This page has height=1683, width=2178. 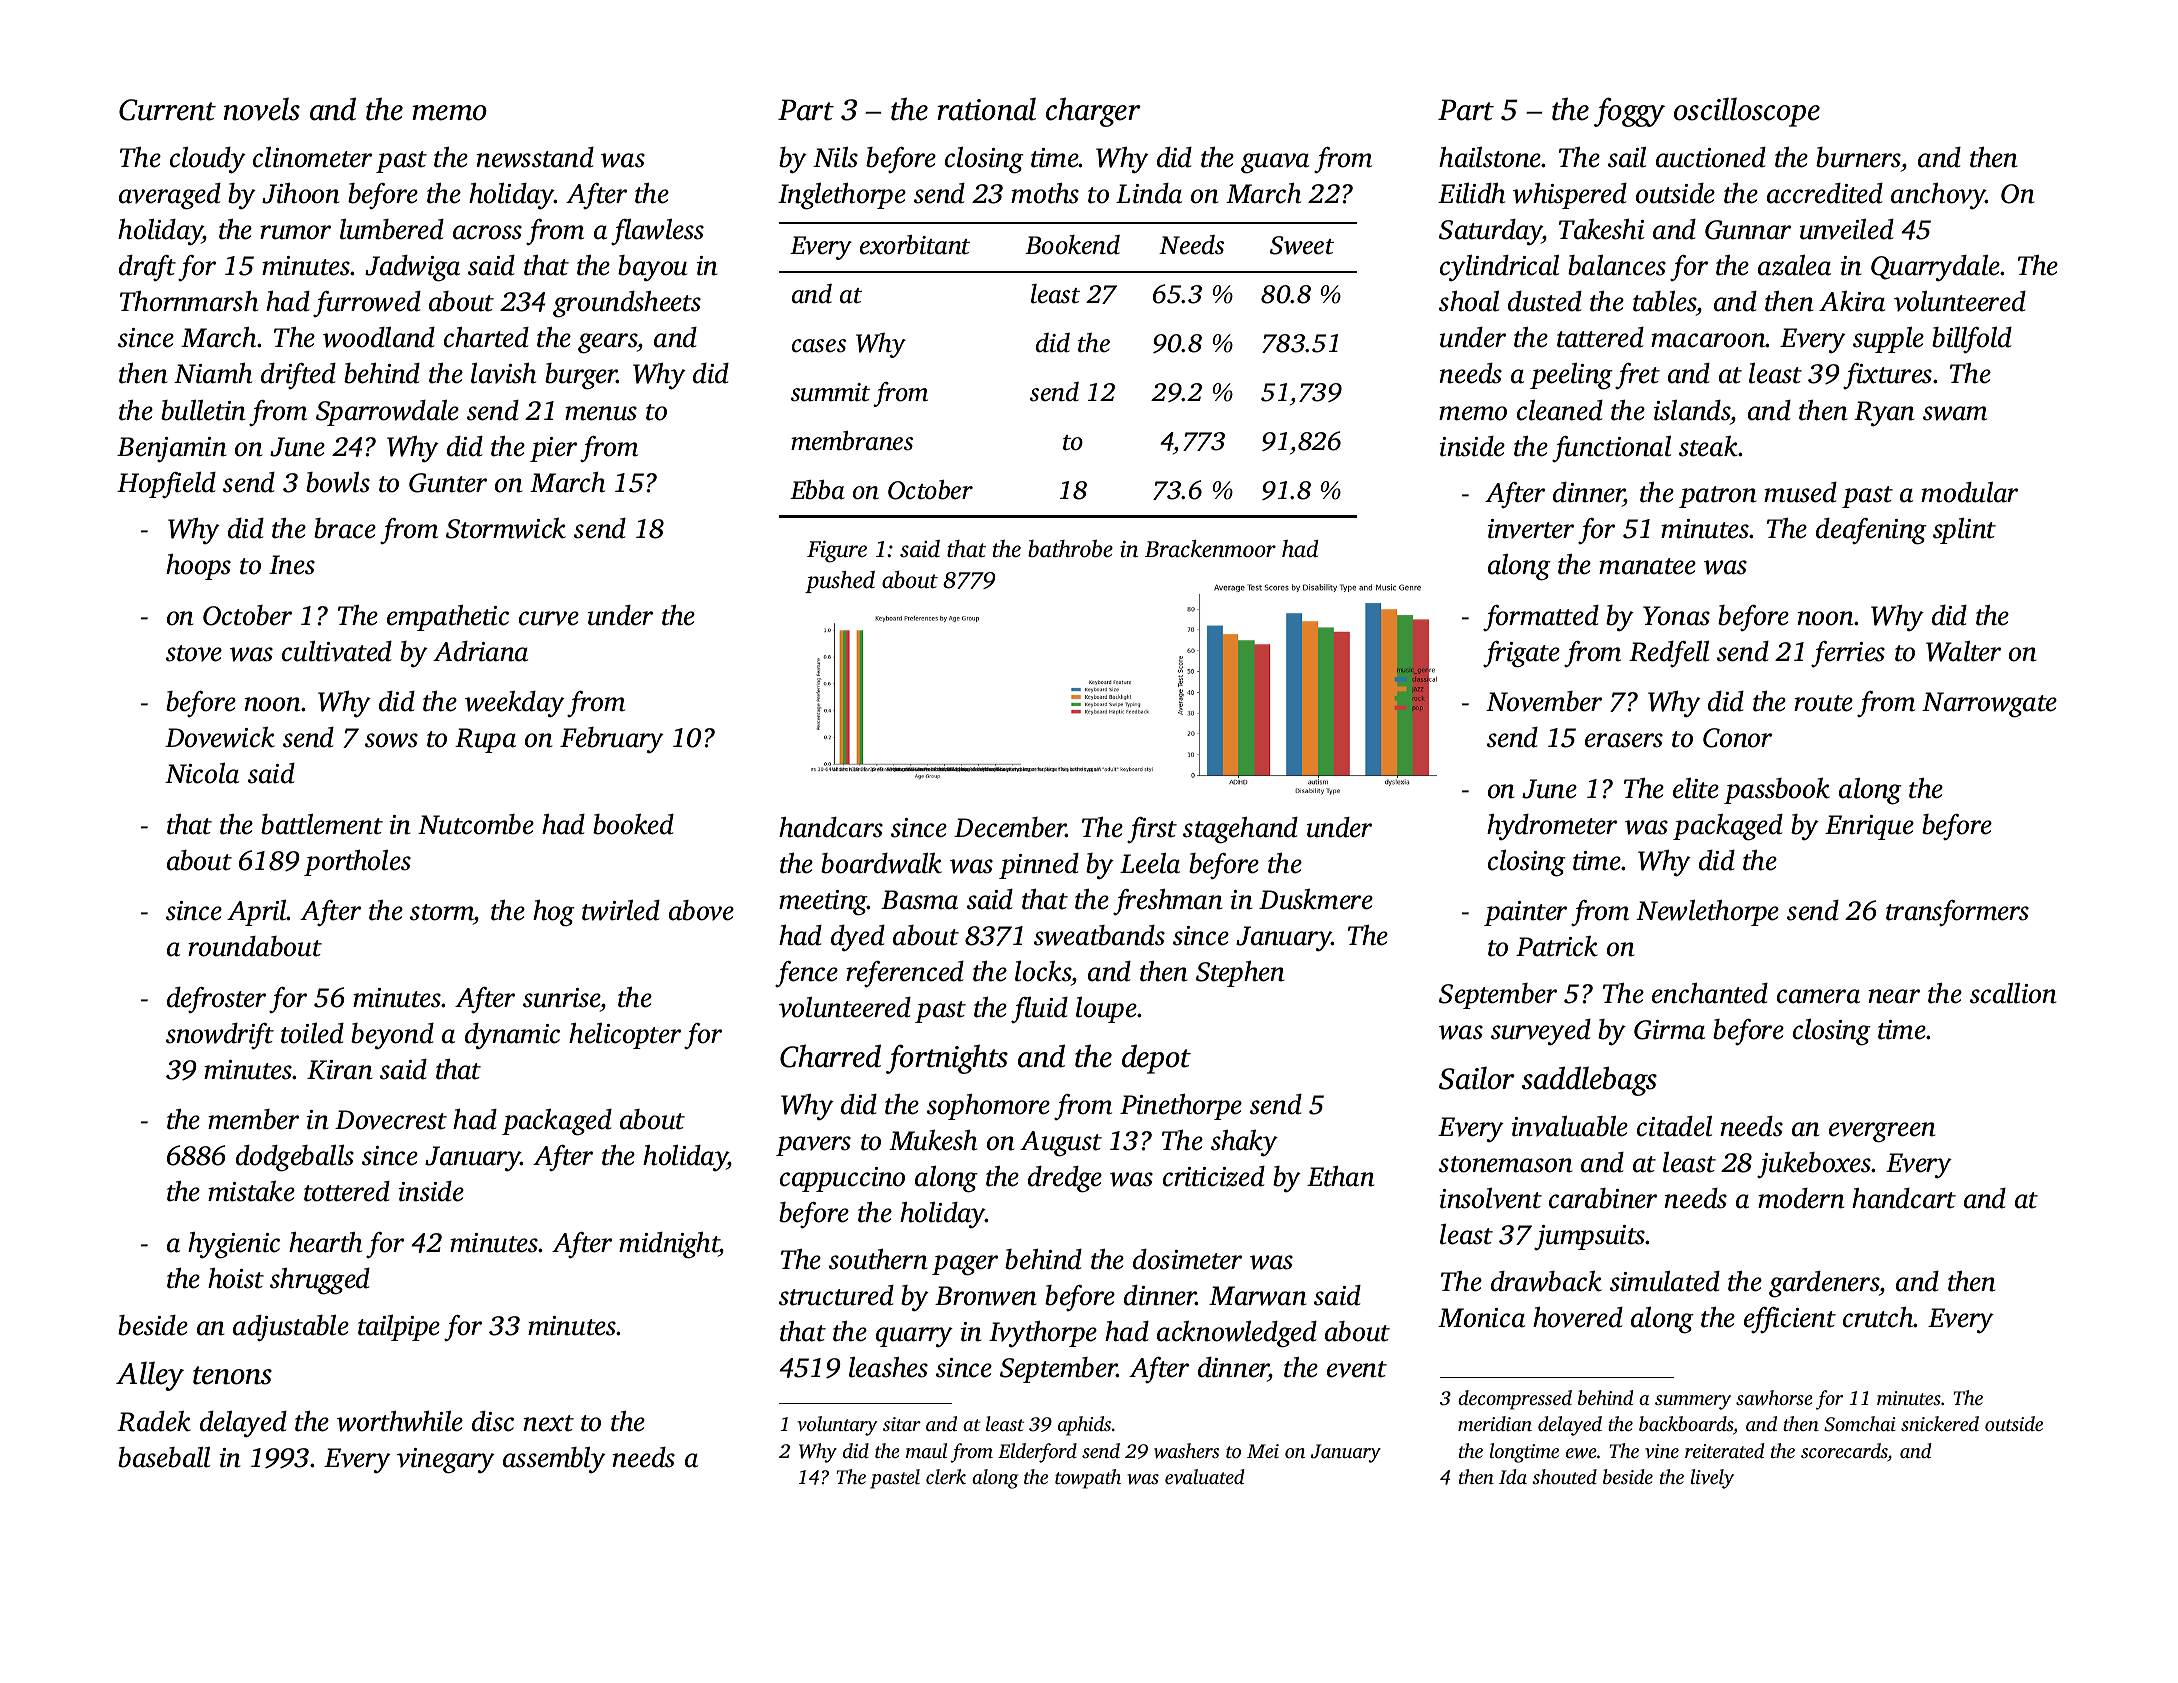 I want to click on assembly, so click(x=554, y=1460).
